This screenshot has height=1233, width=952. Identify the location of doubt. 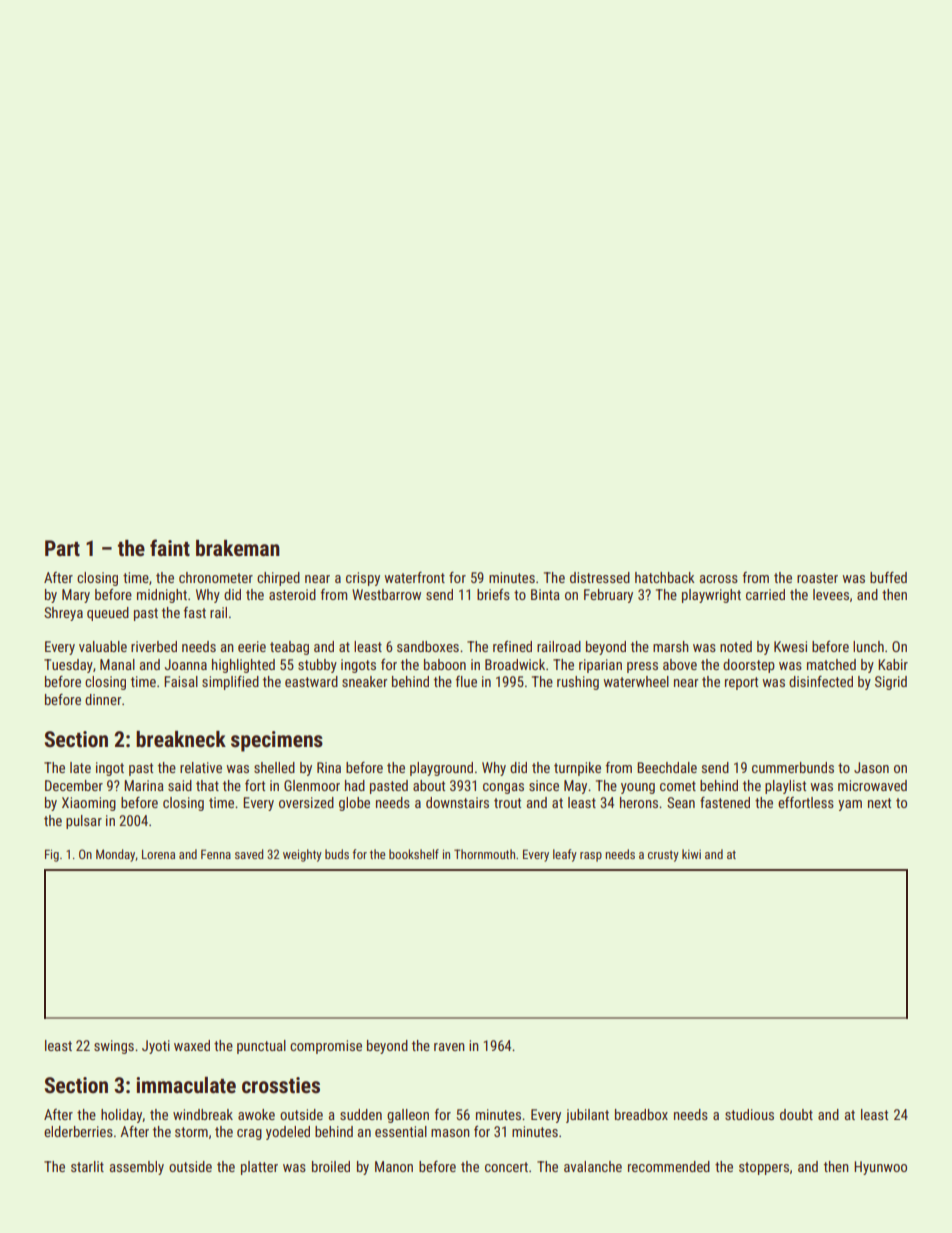
(796, 1114).
